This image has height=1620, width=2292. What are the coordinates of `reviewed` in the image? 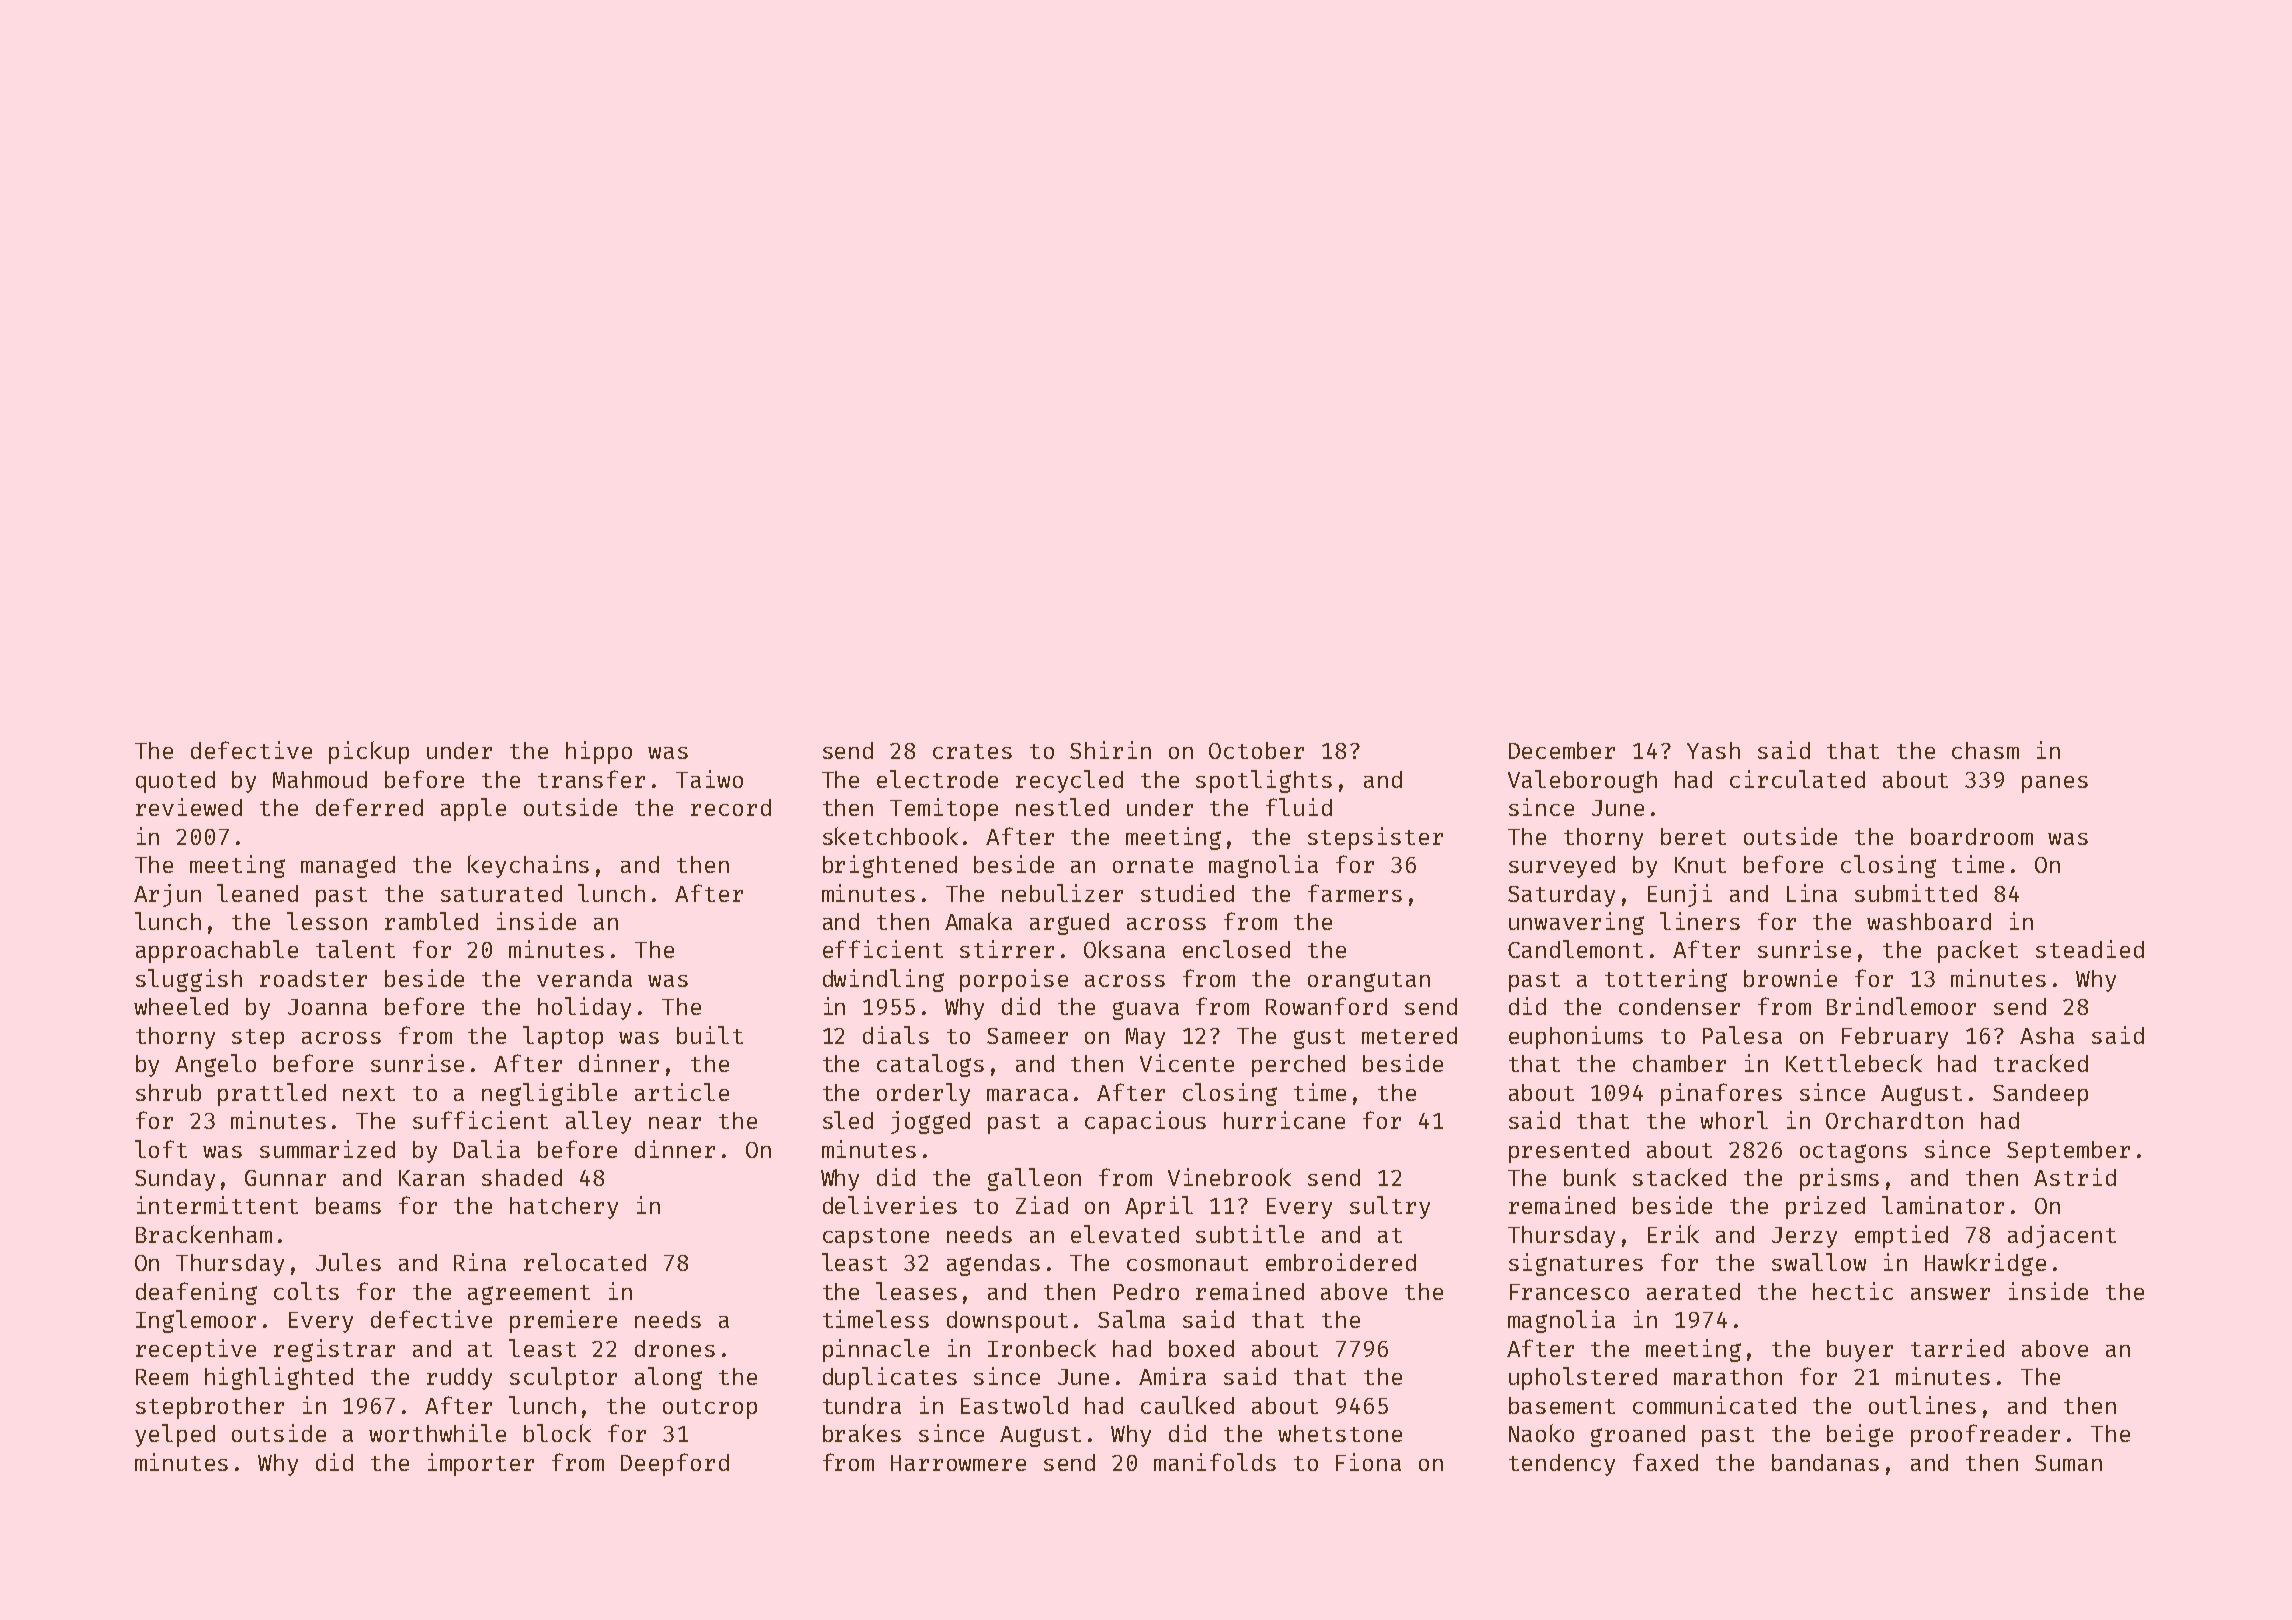 It's located at (189, 807).
